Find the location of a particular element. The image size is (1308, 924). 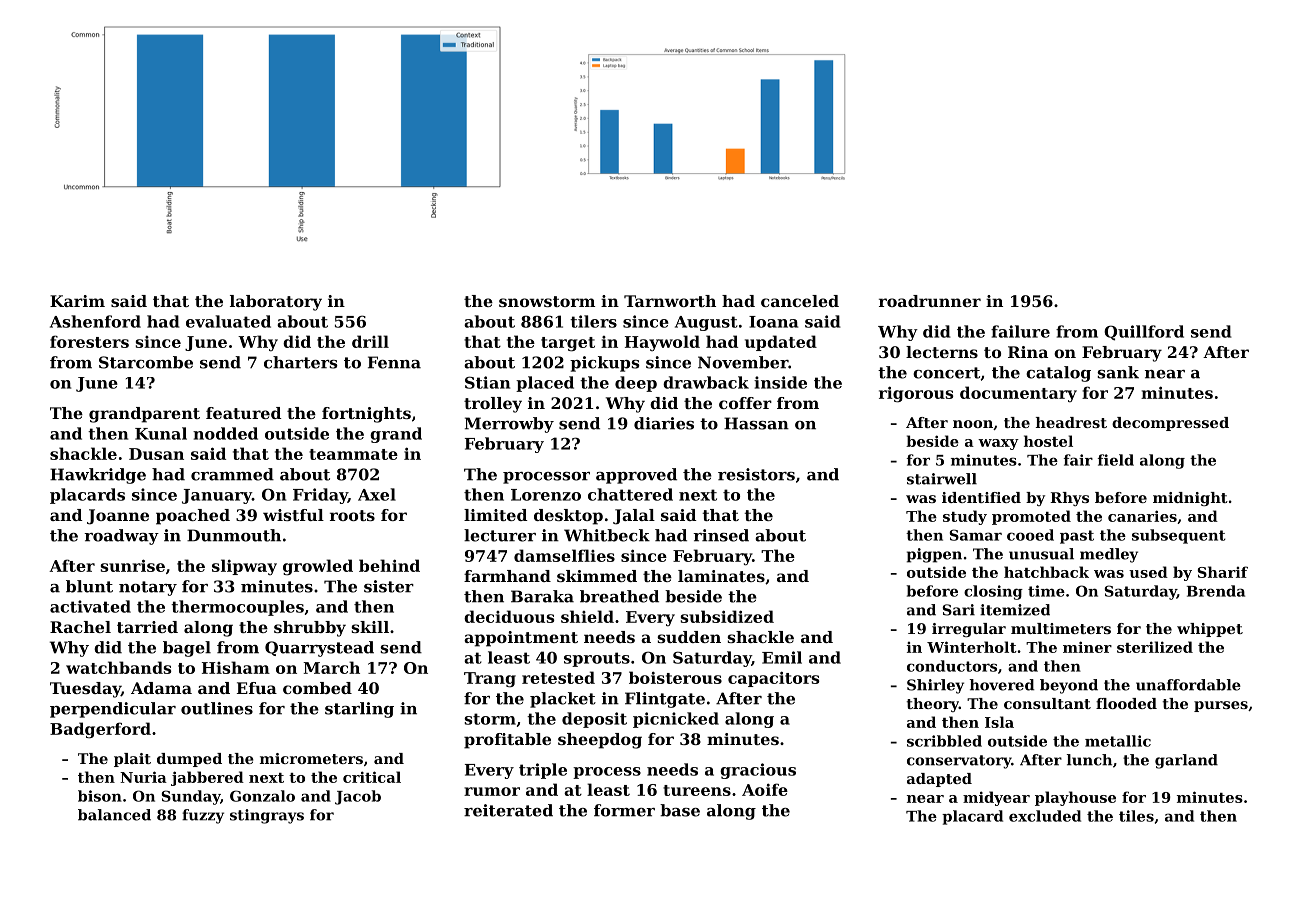

Quillford is located at coordinates (1144, 333).
